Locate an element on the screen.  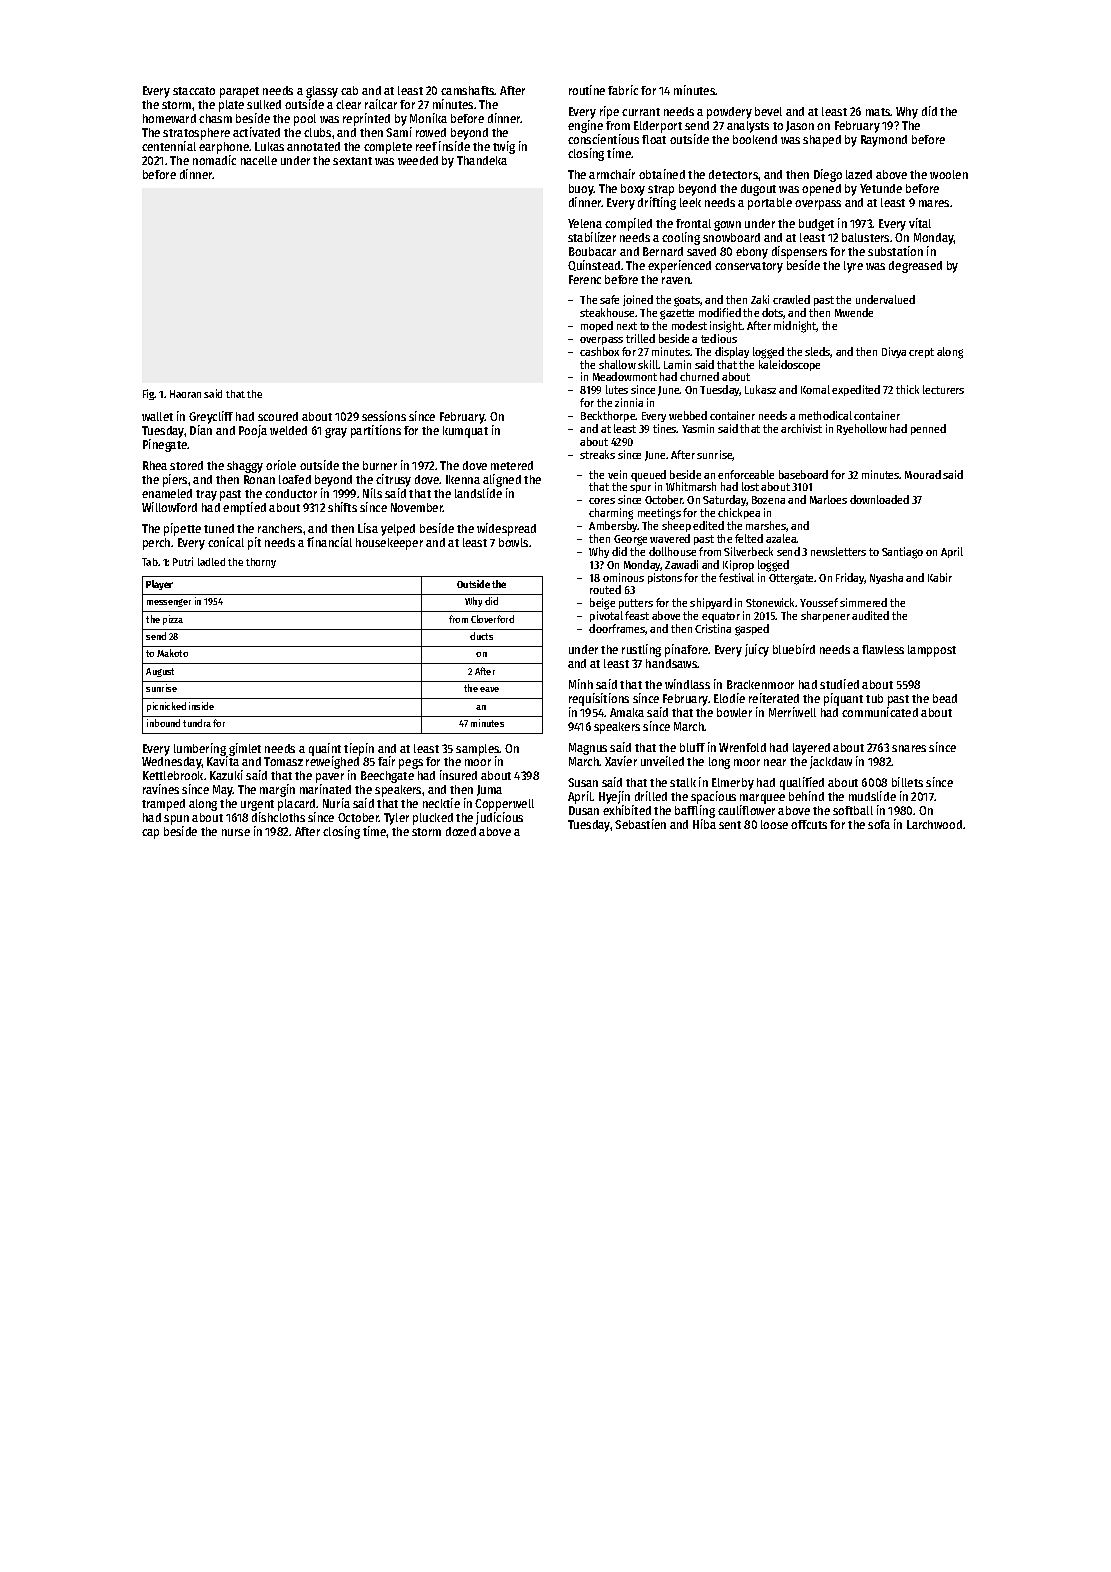
lyre is located at coordinates (853, 267).
